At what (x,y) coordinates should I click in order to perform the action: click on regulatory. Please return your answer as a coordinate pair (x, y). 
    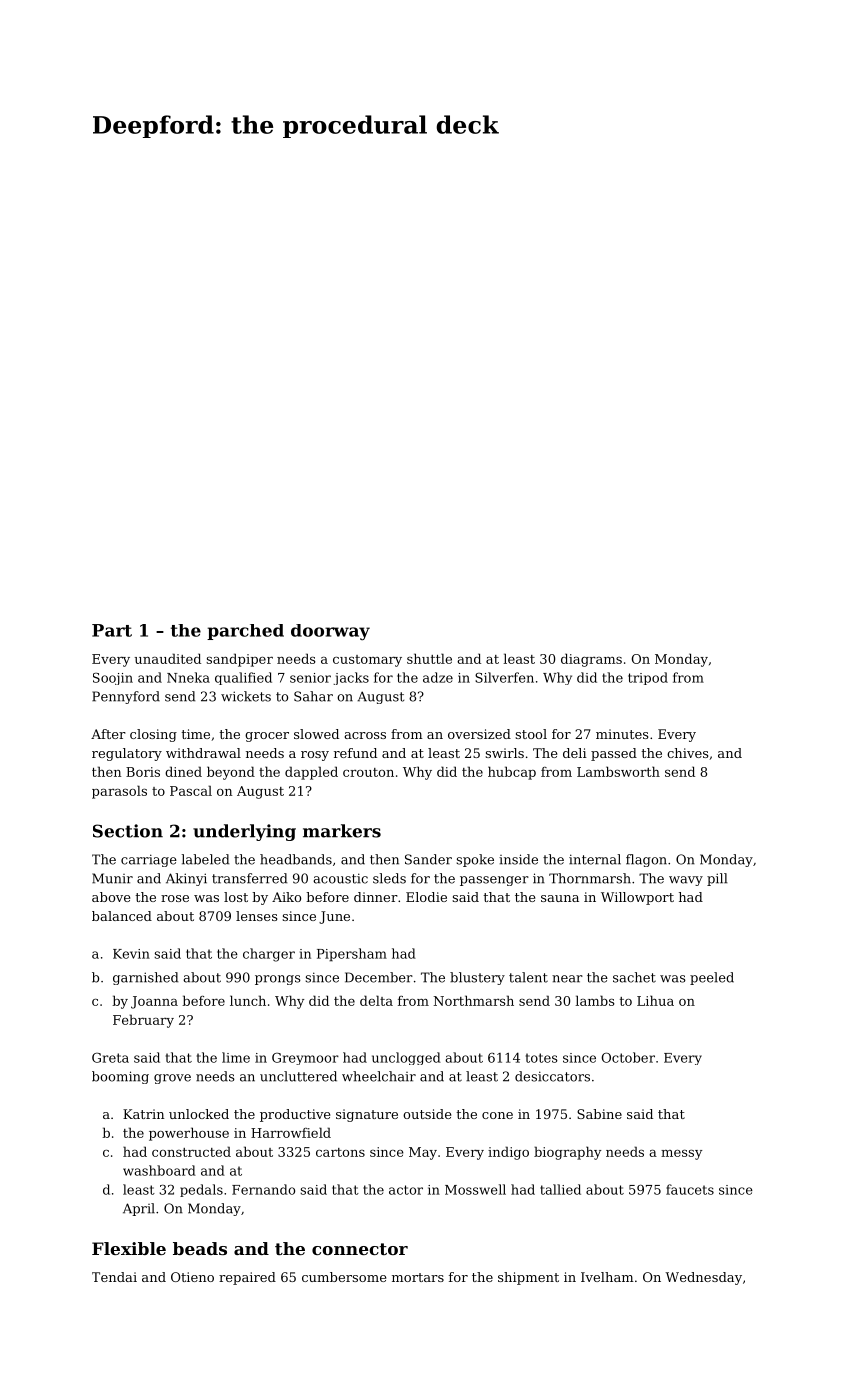
    Looking at the image, I should click on (127, 754).
